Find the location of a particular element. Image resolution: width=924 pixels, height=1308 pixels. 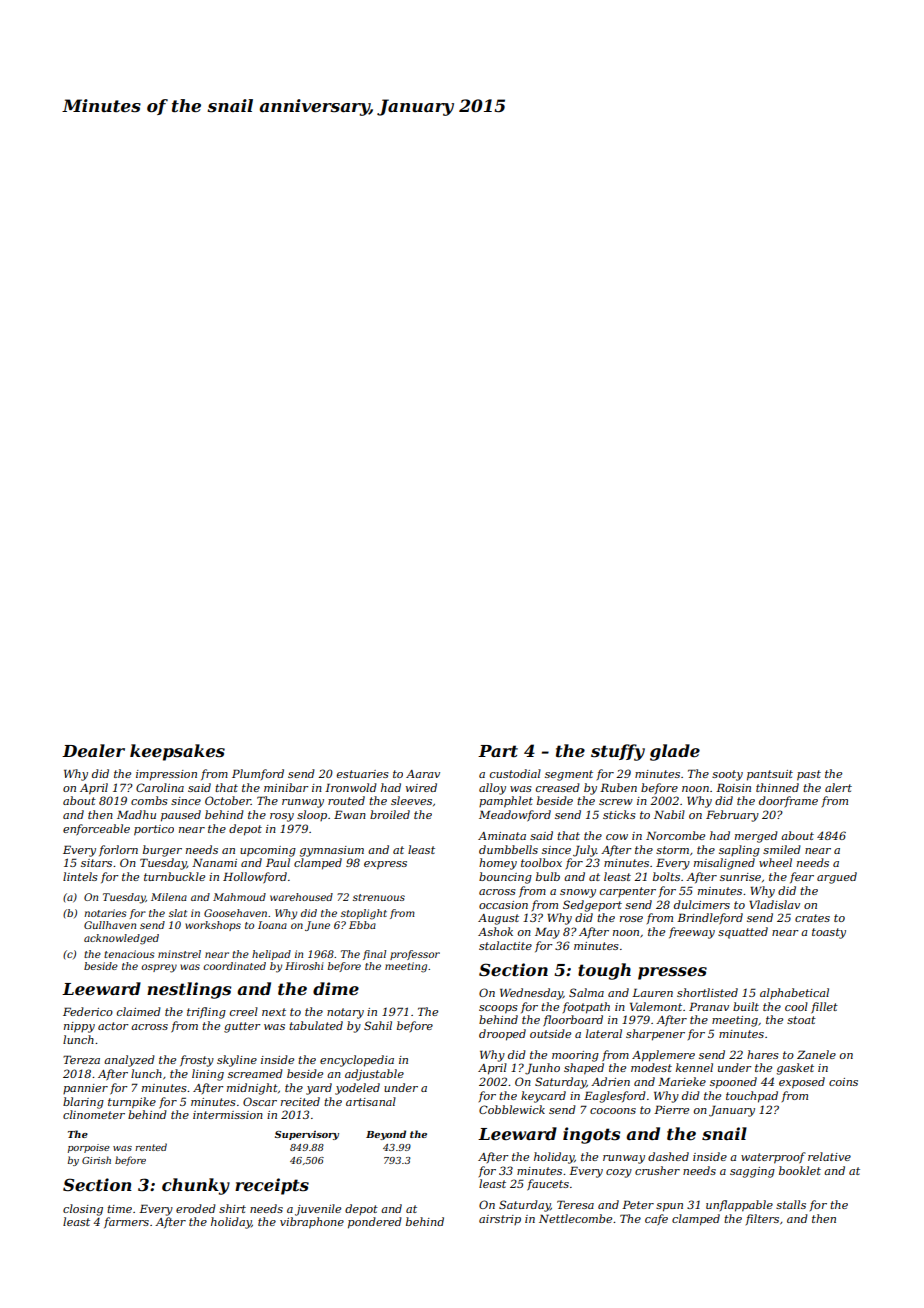

storm is located at coordinates (672, 850).
